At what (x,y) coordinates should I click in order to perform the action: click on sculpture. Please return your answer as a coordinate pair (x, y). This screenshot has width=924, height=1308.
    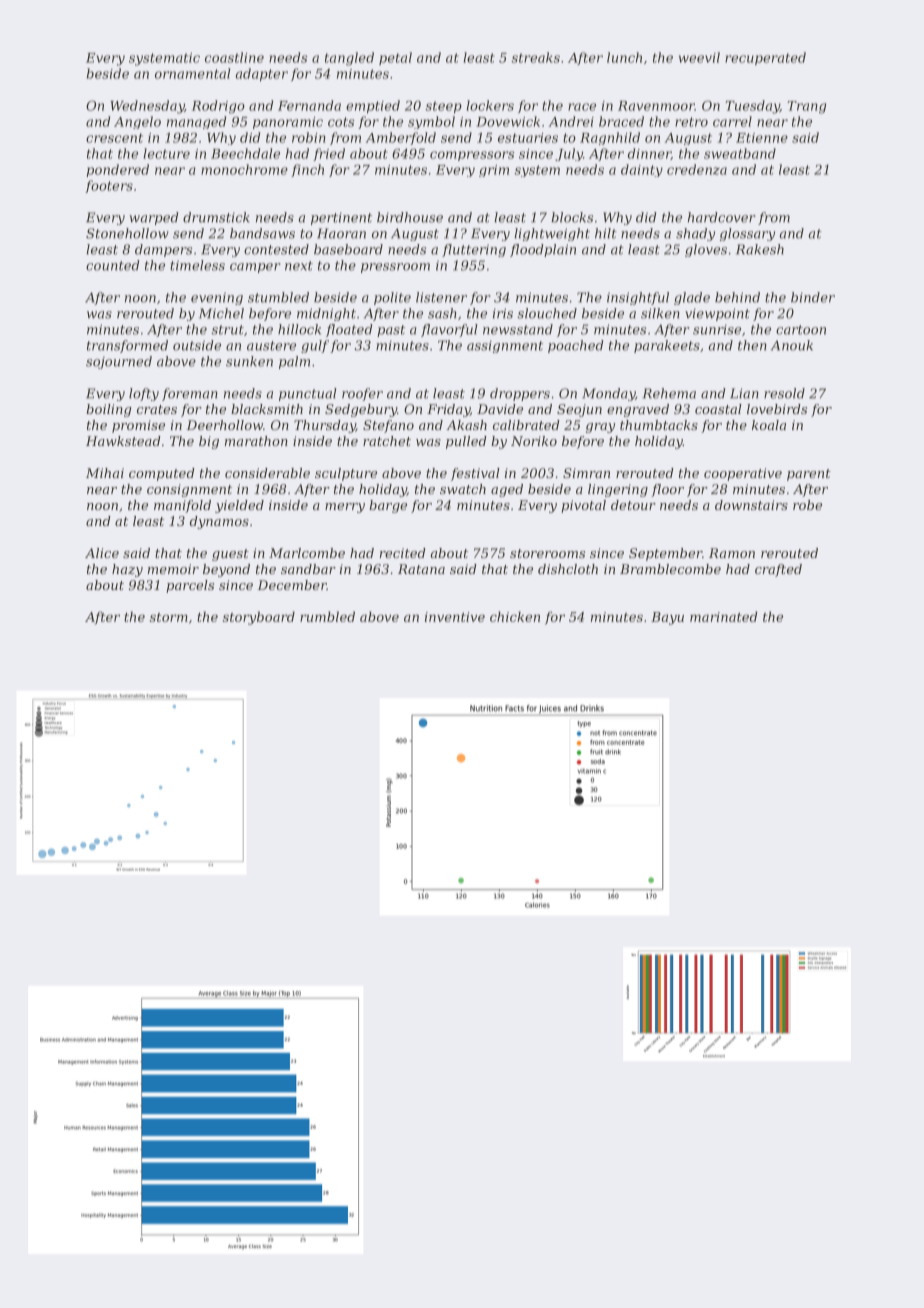
    Looking at the image, I should click on (346, 474).
